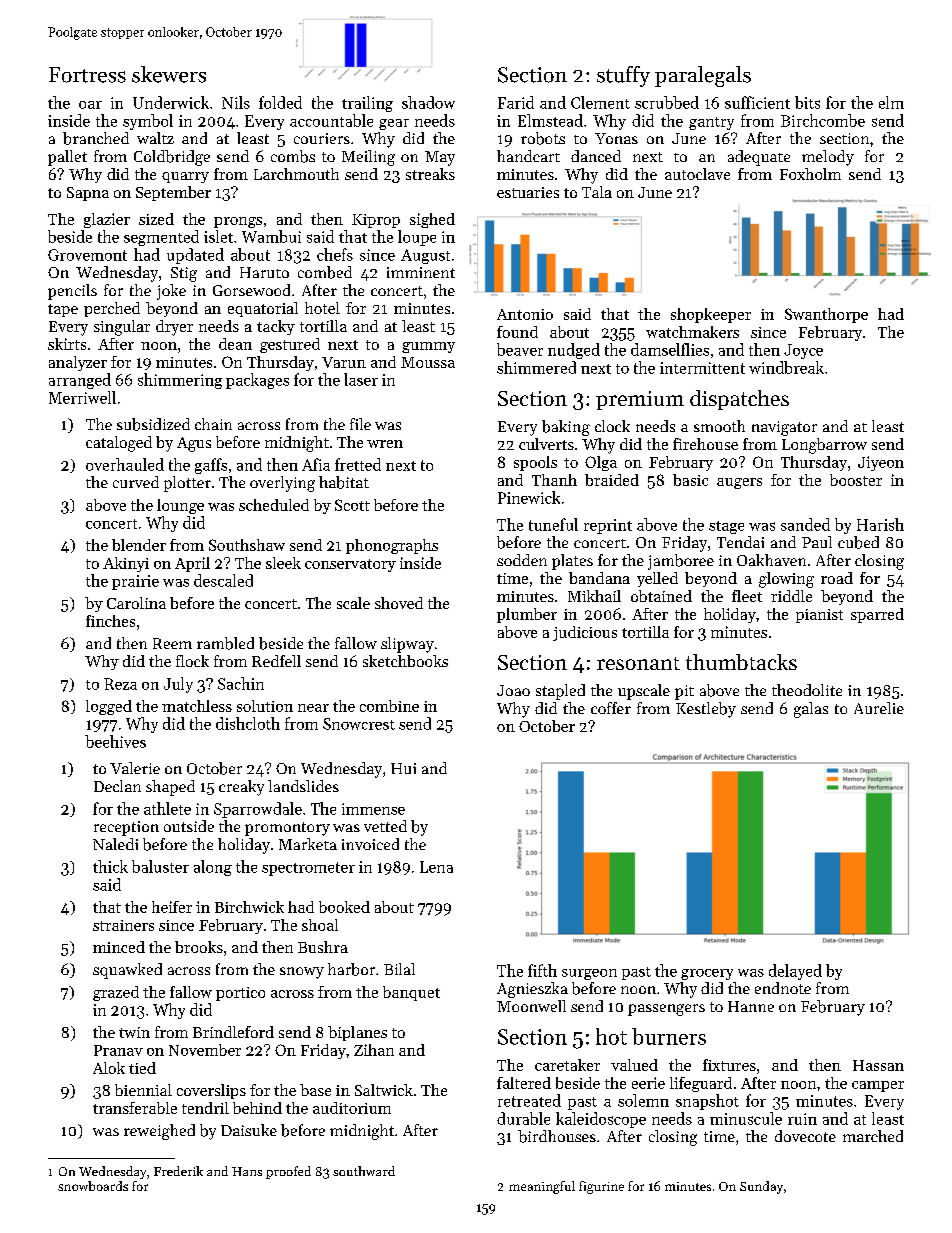  Describe the element at coordinates (690, 480) in the screenshot. I see `basic` at that location.
